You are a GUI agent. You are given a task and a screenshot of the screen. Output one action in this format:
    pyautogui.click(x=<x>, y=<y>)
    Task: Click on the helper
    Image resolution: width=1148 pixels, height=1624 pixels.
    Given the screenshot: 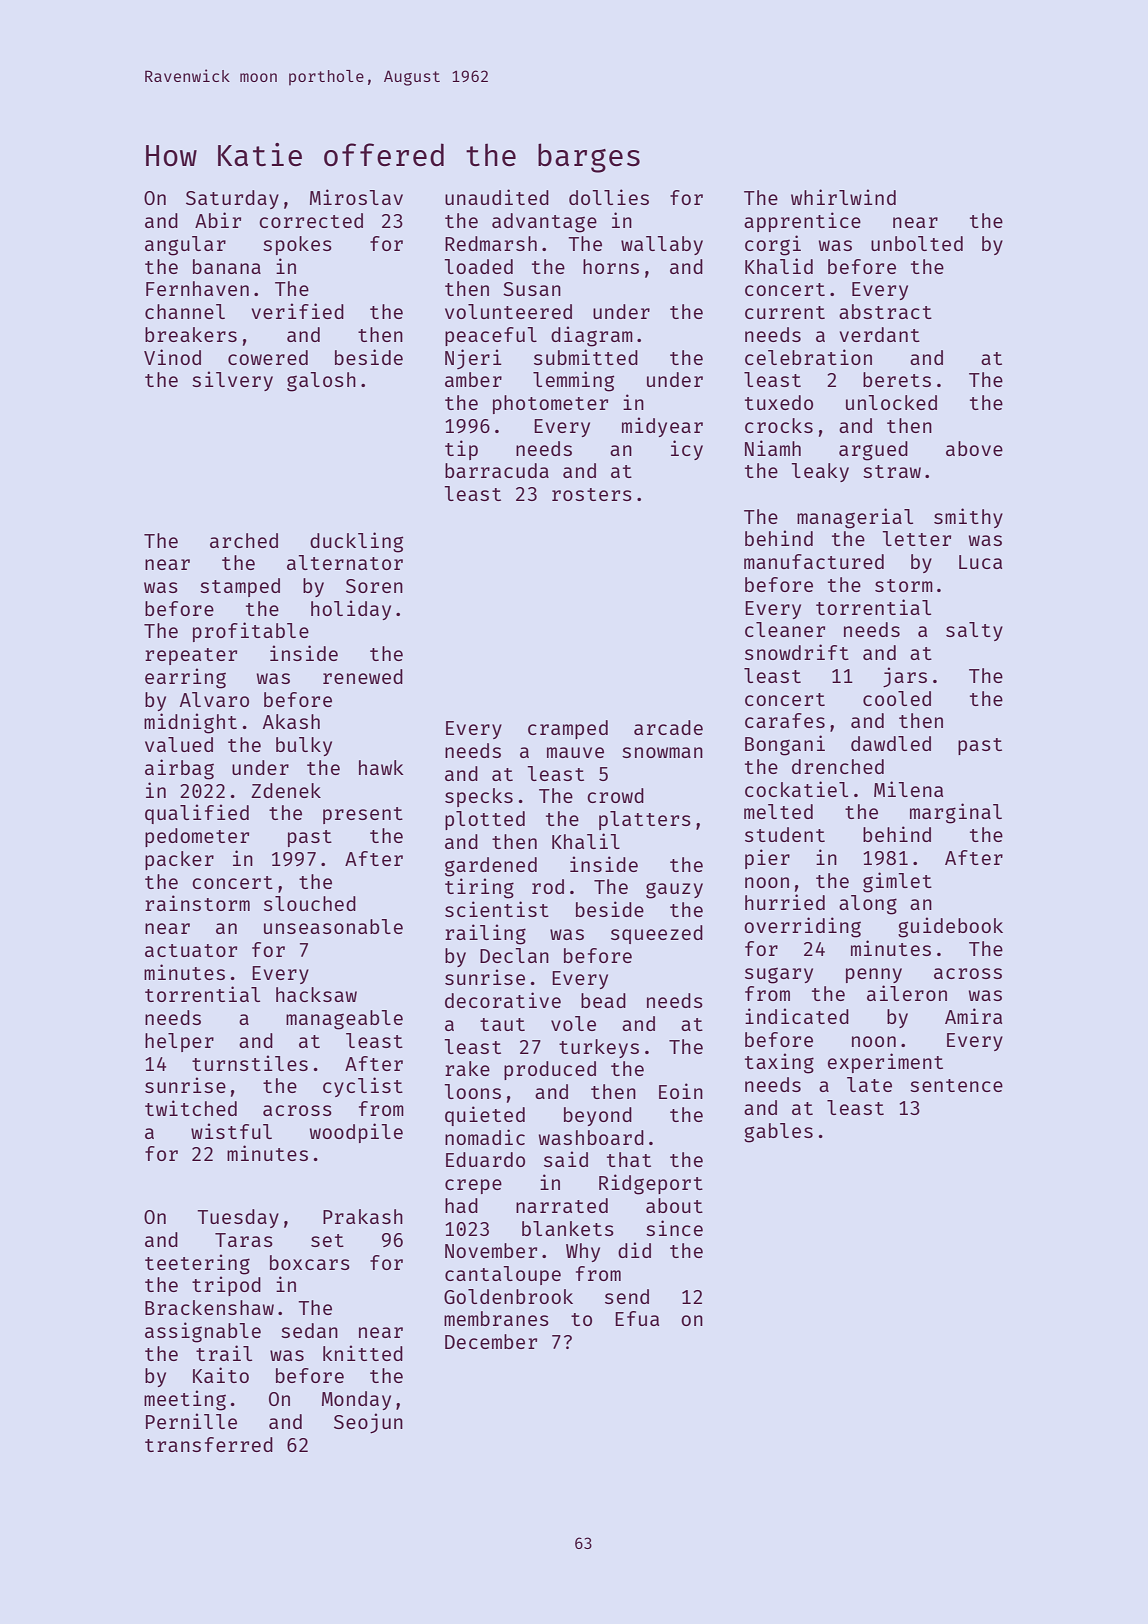 What is the action you would take?
    pyautogui.click(x=179, y=1042)
